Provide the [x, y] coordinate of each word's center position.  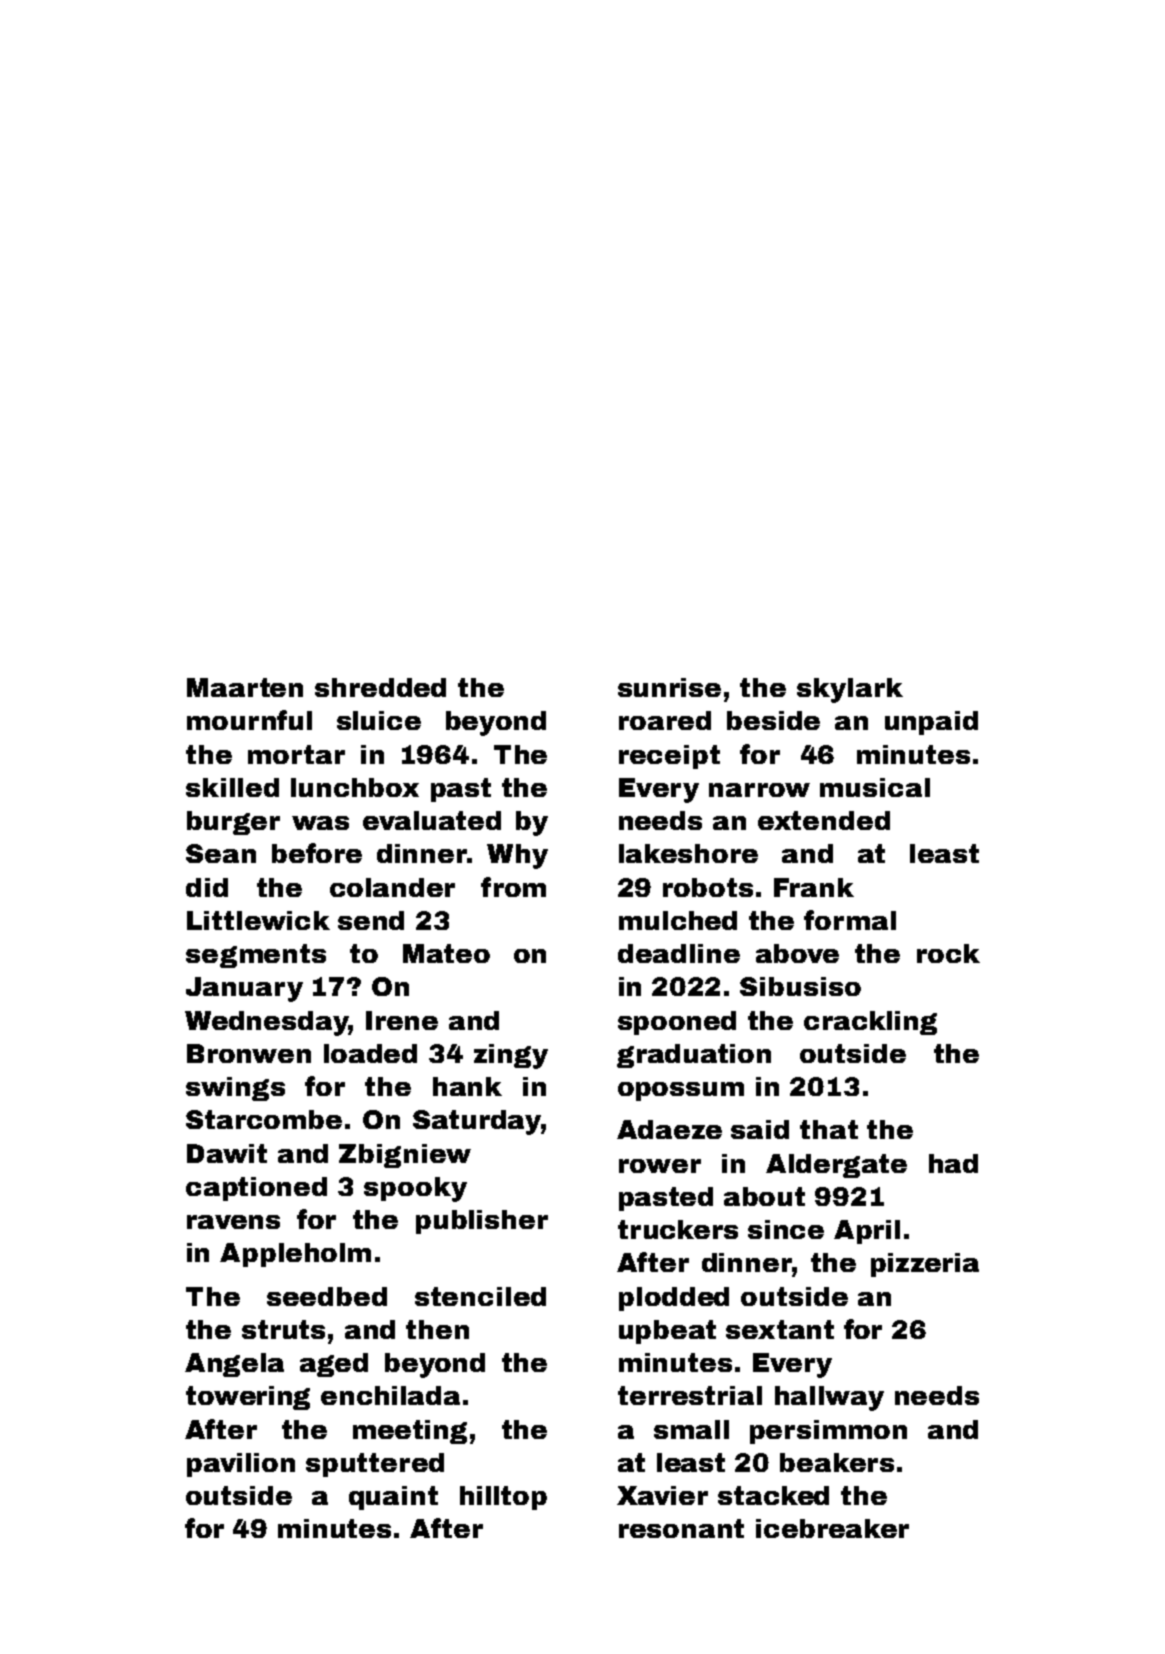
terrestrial [690, 1395]
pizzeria [925, 1265]
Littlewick [258, 920]
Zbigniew [405, 1156]
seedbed [327, 1296]
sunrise [669, 687]
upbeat [667, 1332]
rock [948, 953]
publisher [482, 1222]
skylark [850, 690]
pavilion [241, 1465]
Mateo [446, 953]
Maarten [245, 687]
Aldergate [836, 1166]
